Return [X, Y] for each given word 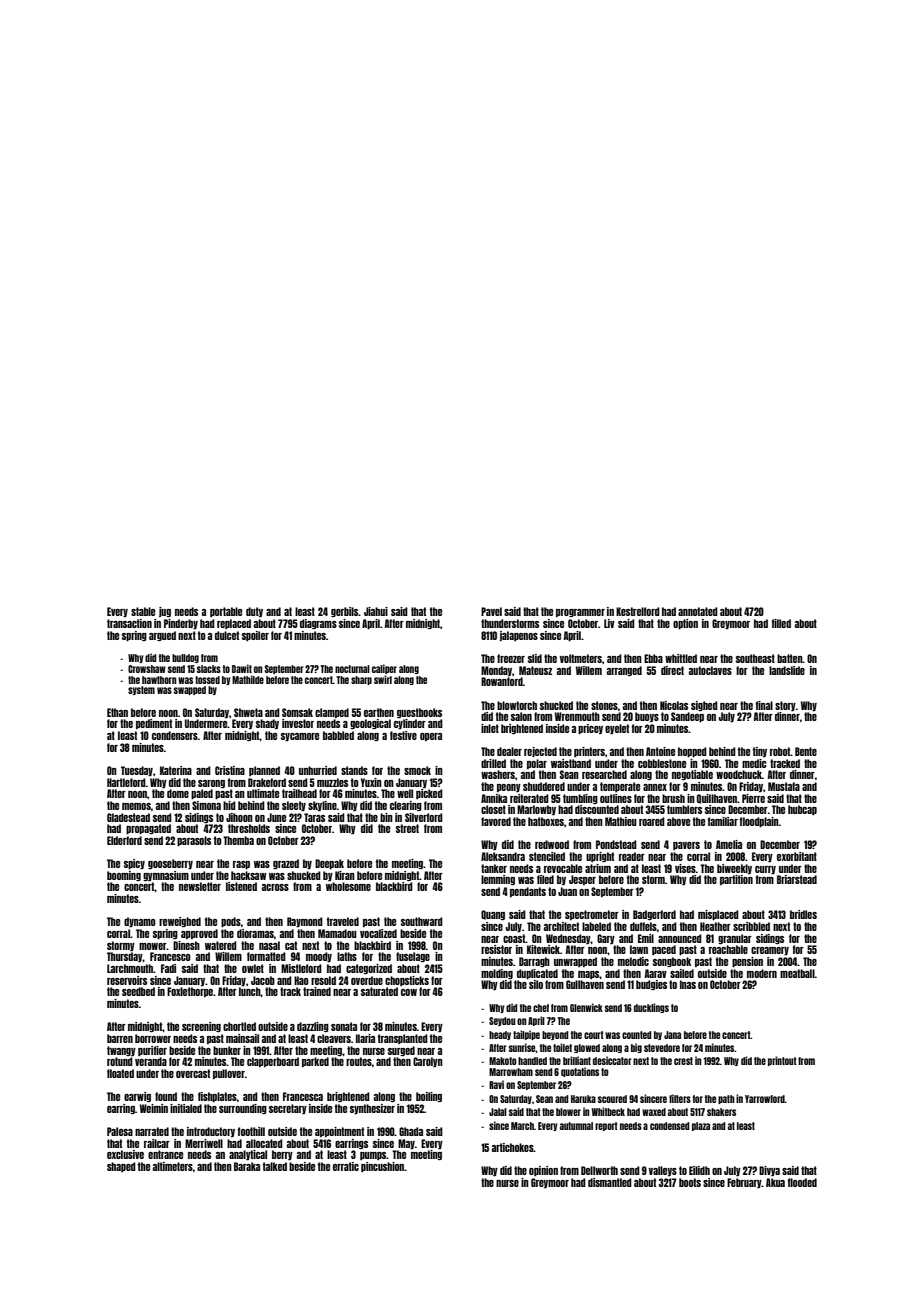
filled [781, 623]
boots [690, 1182]
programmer [580, 613]
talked [274, 1166]
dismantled [610, 1182]
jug [165, 612]
